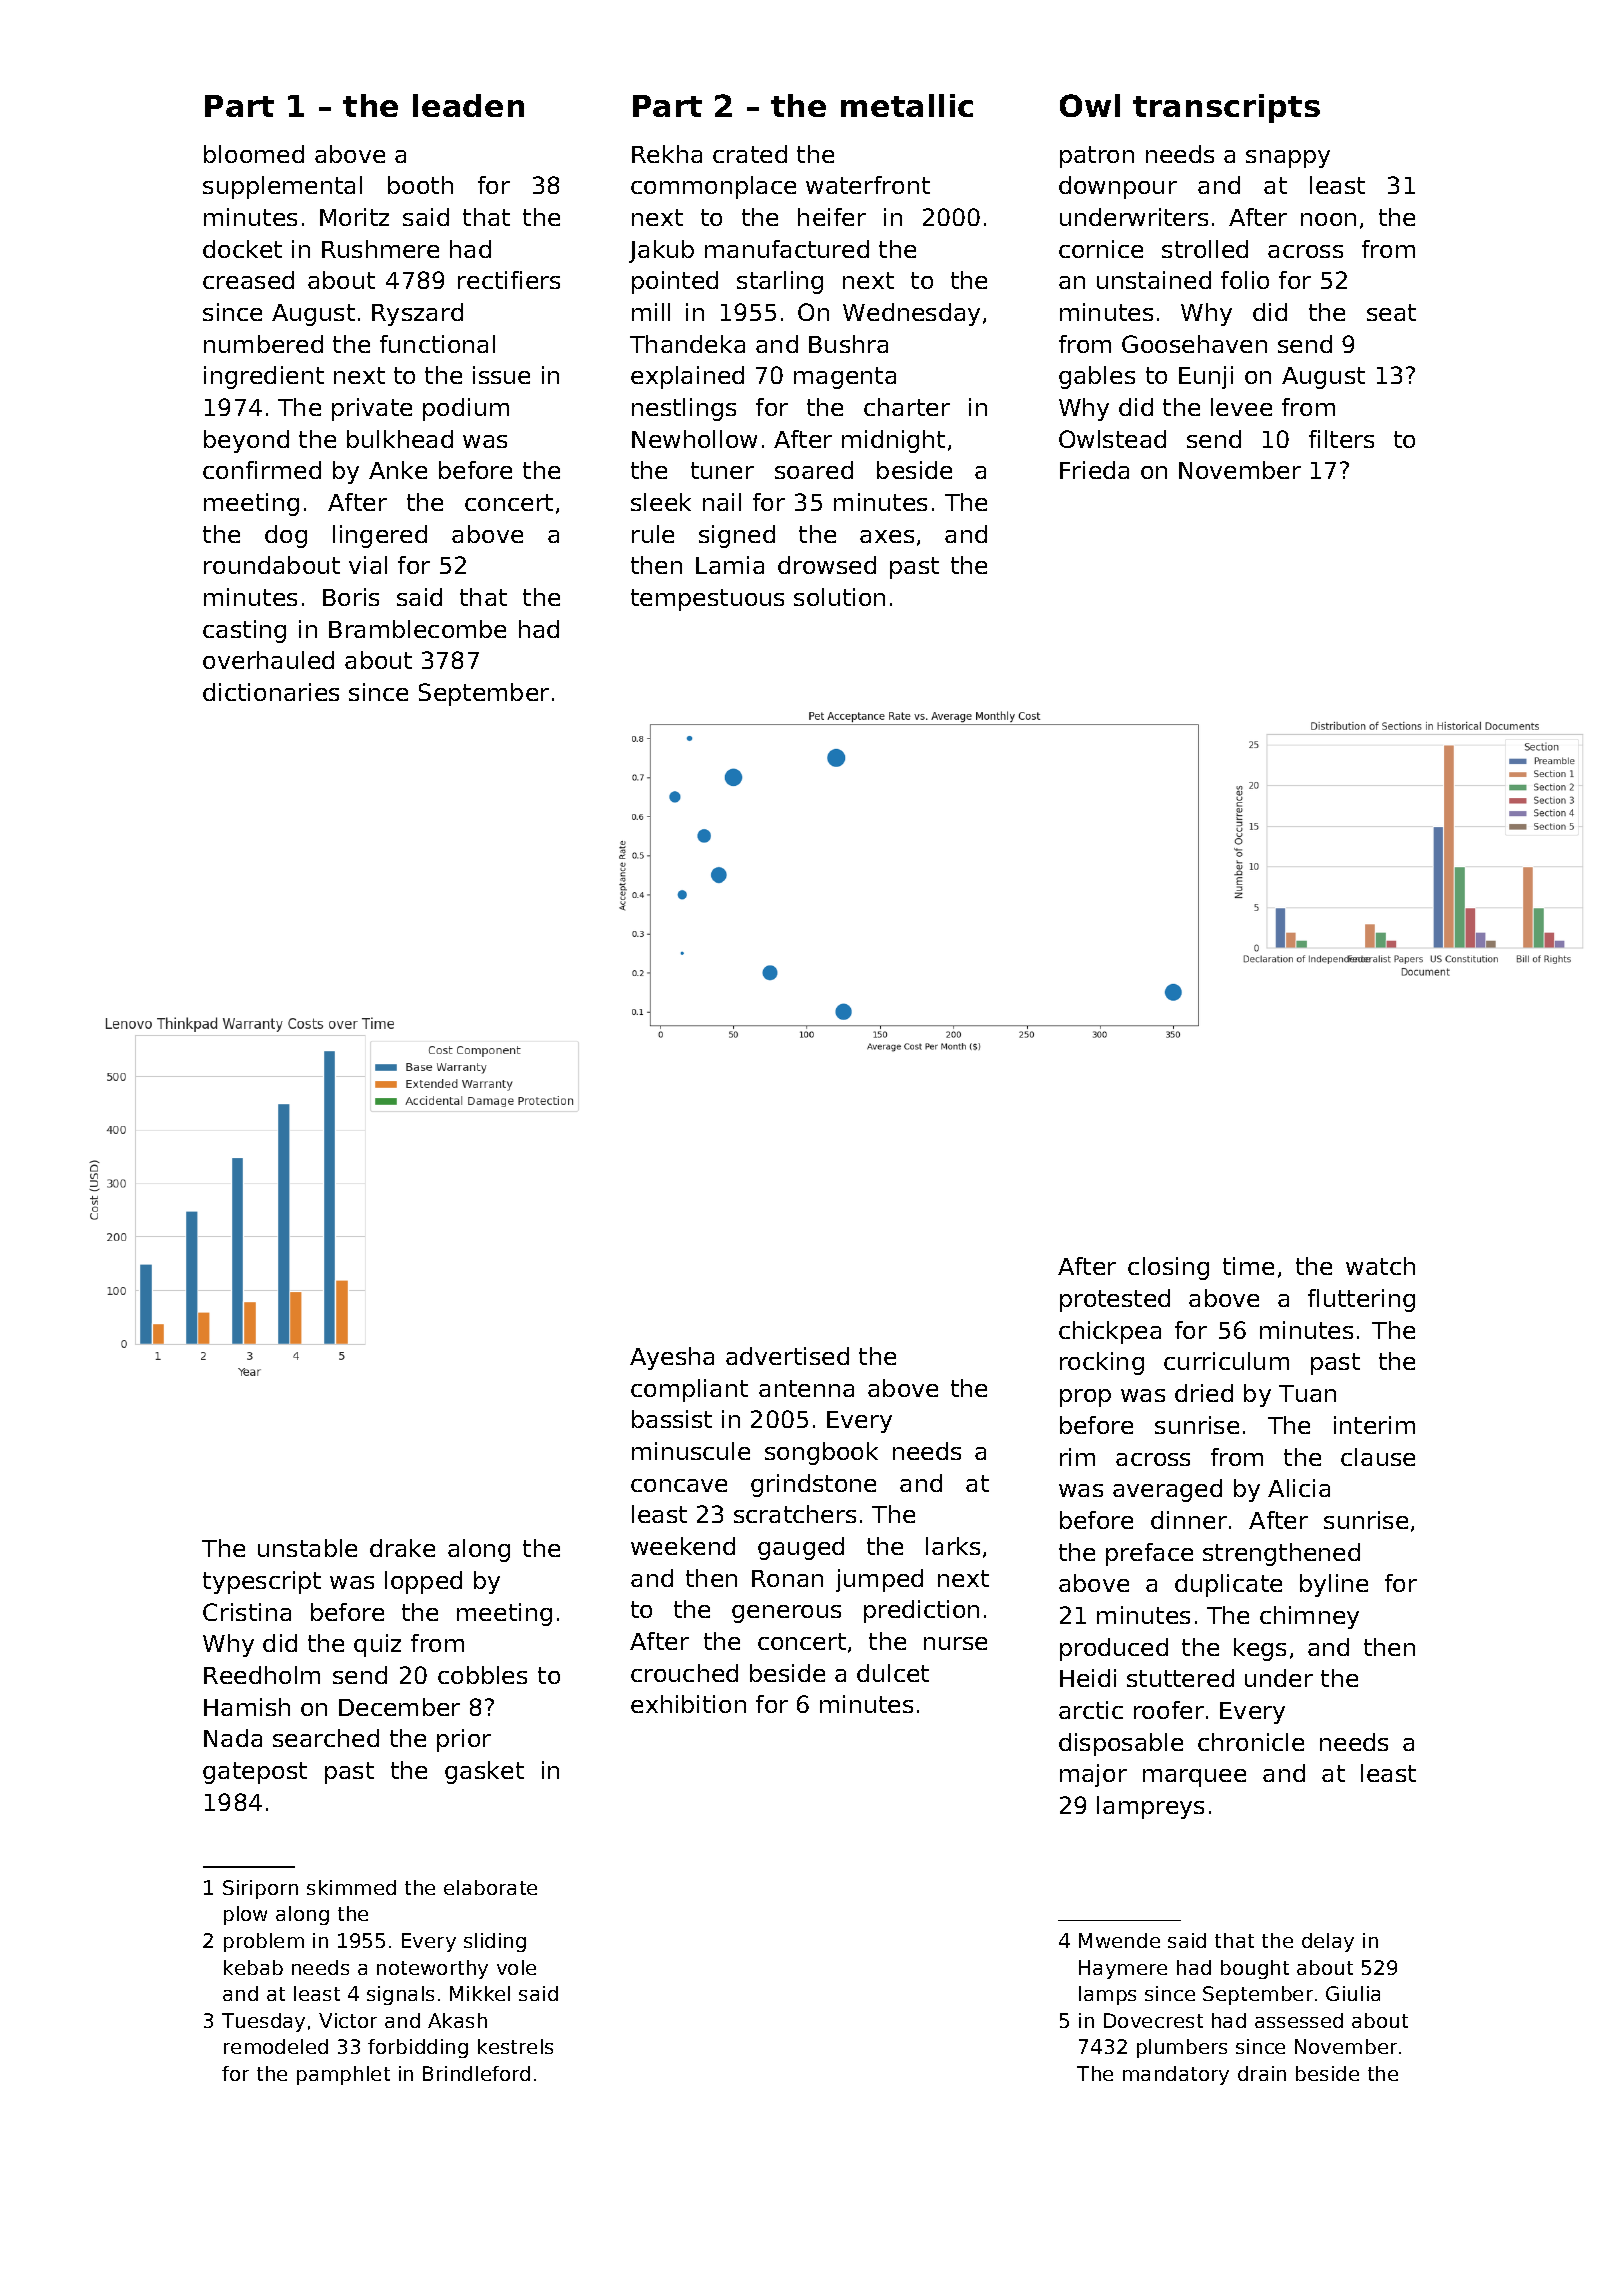  I want to click on transcripts, so click(1226, 108).
